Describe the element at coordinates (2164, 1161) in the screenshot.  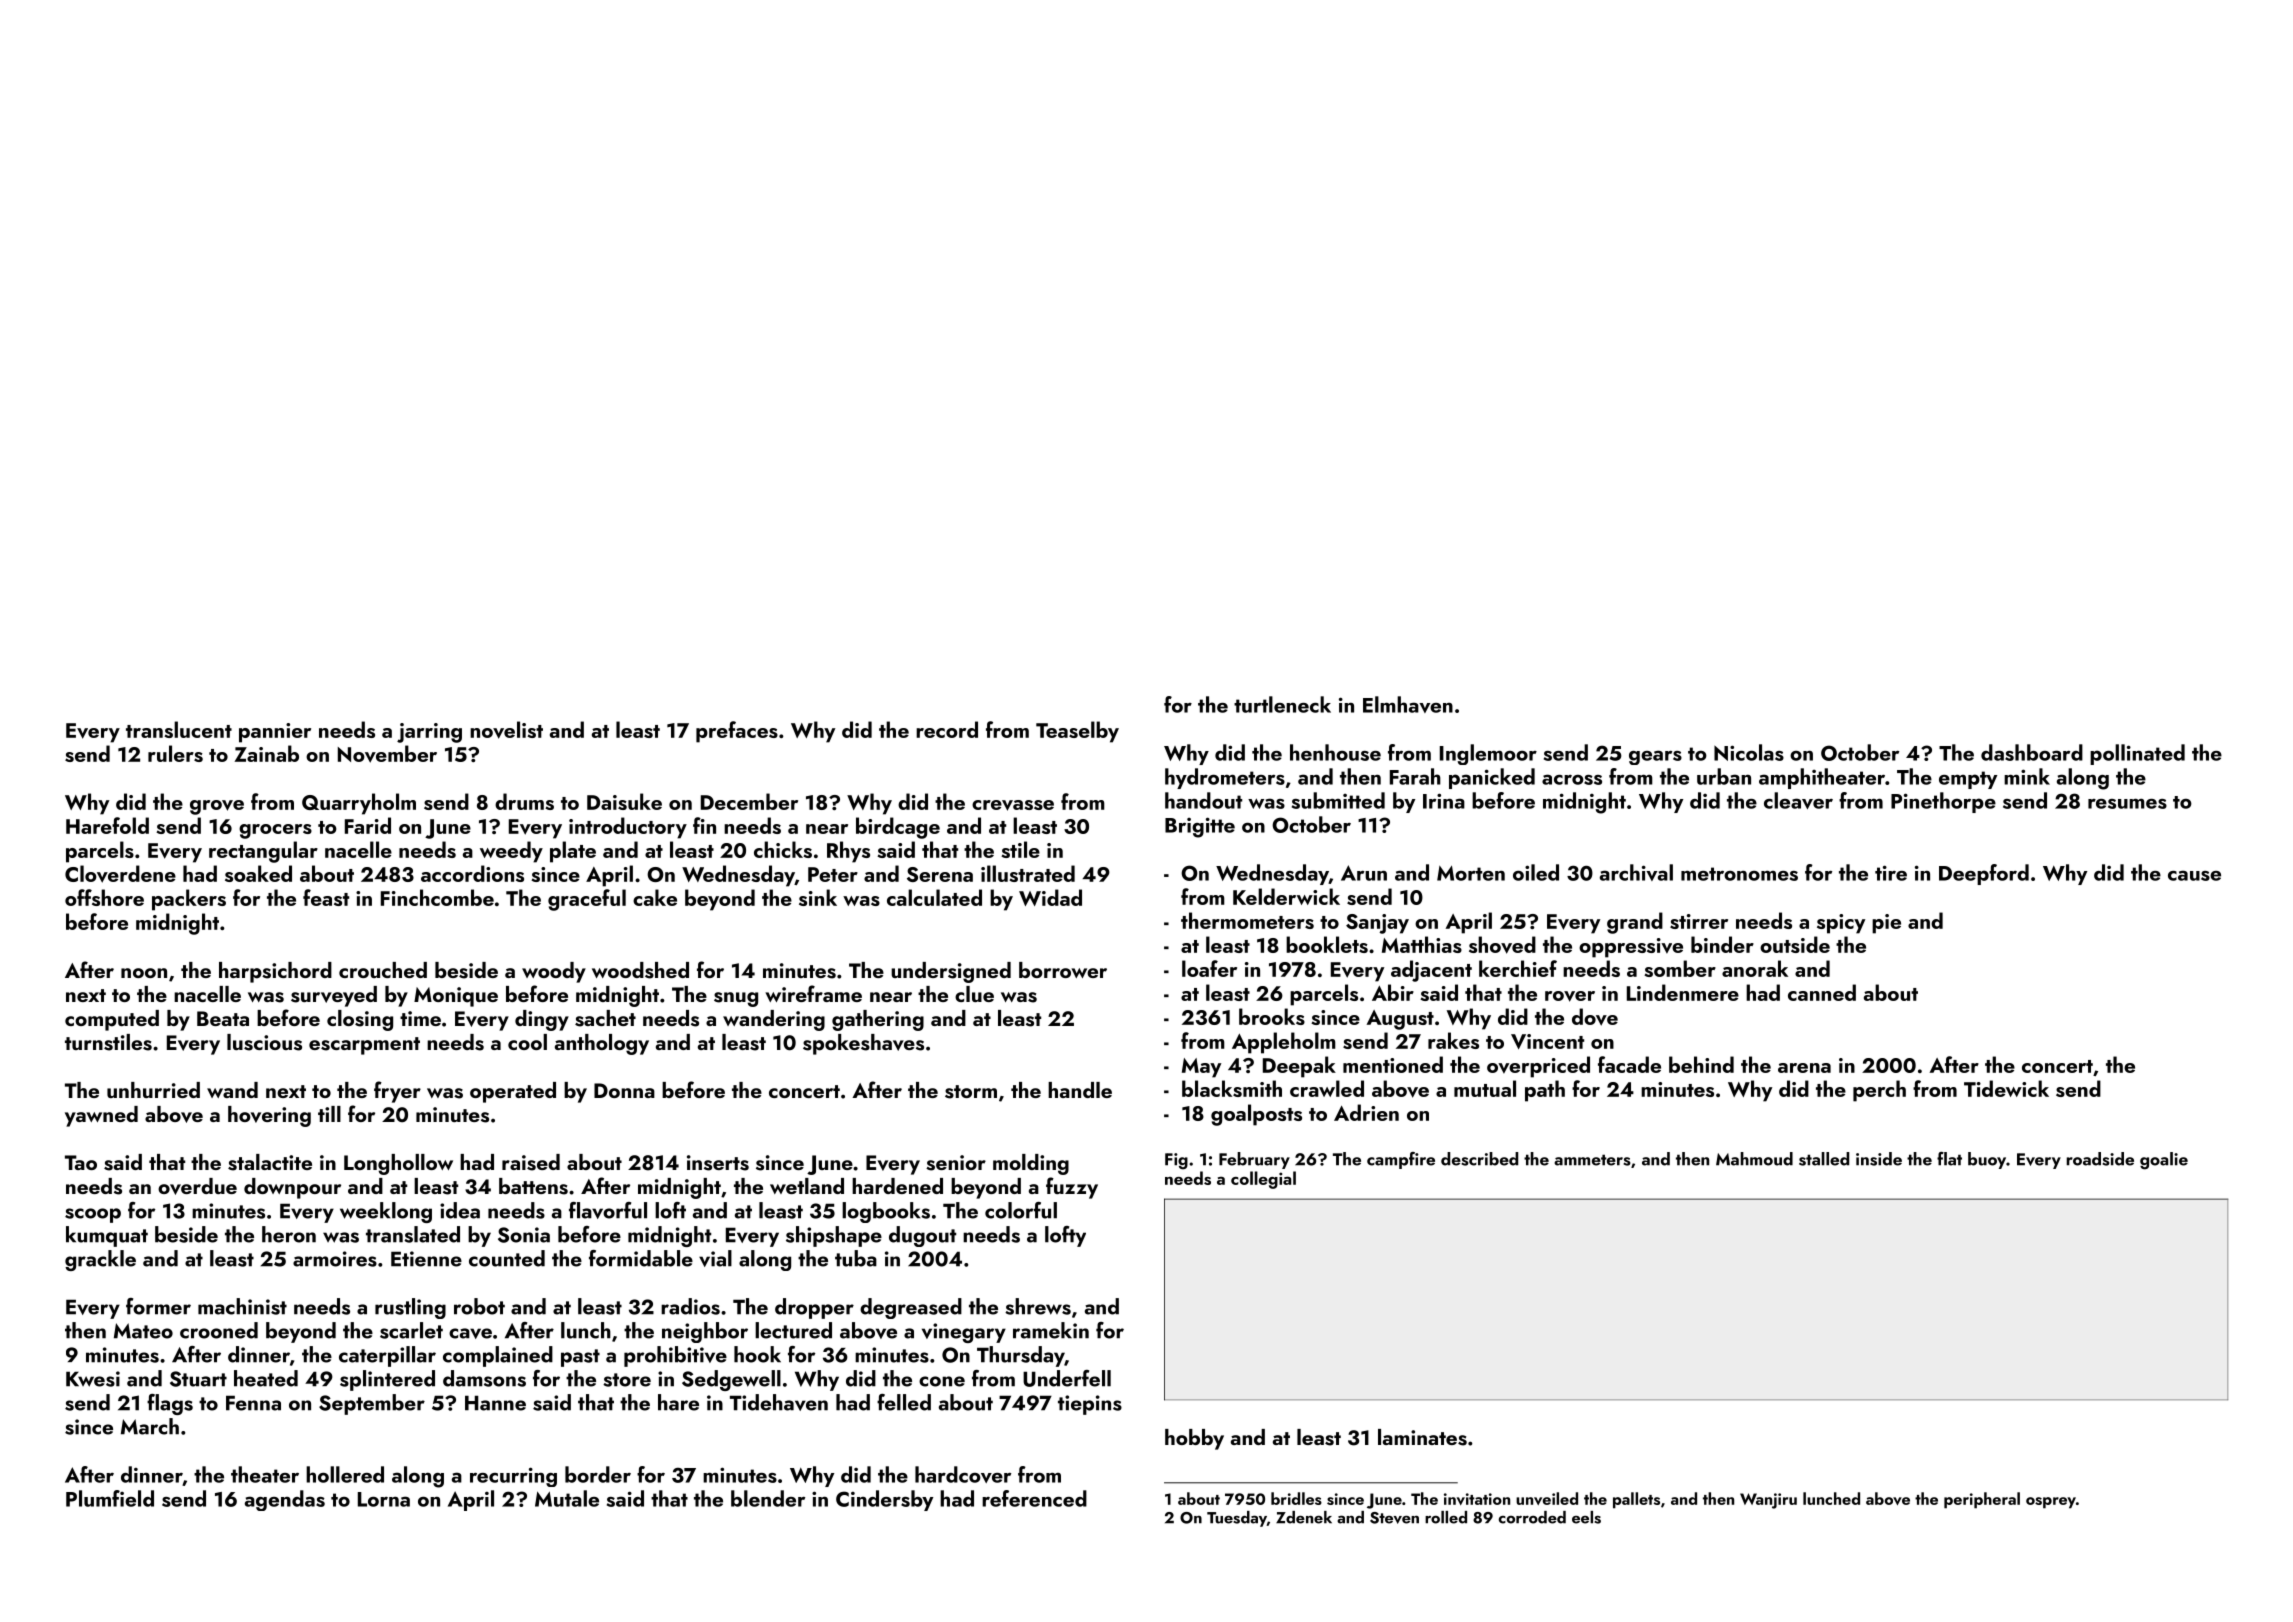
I see `goalie` at that location.
